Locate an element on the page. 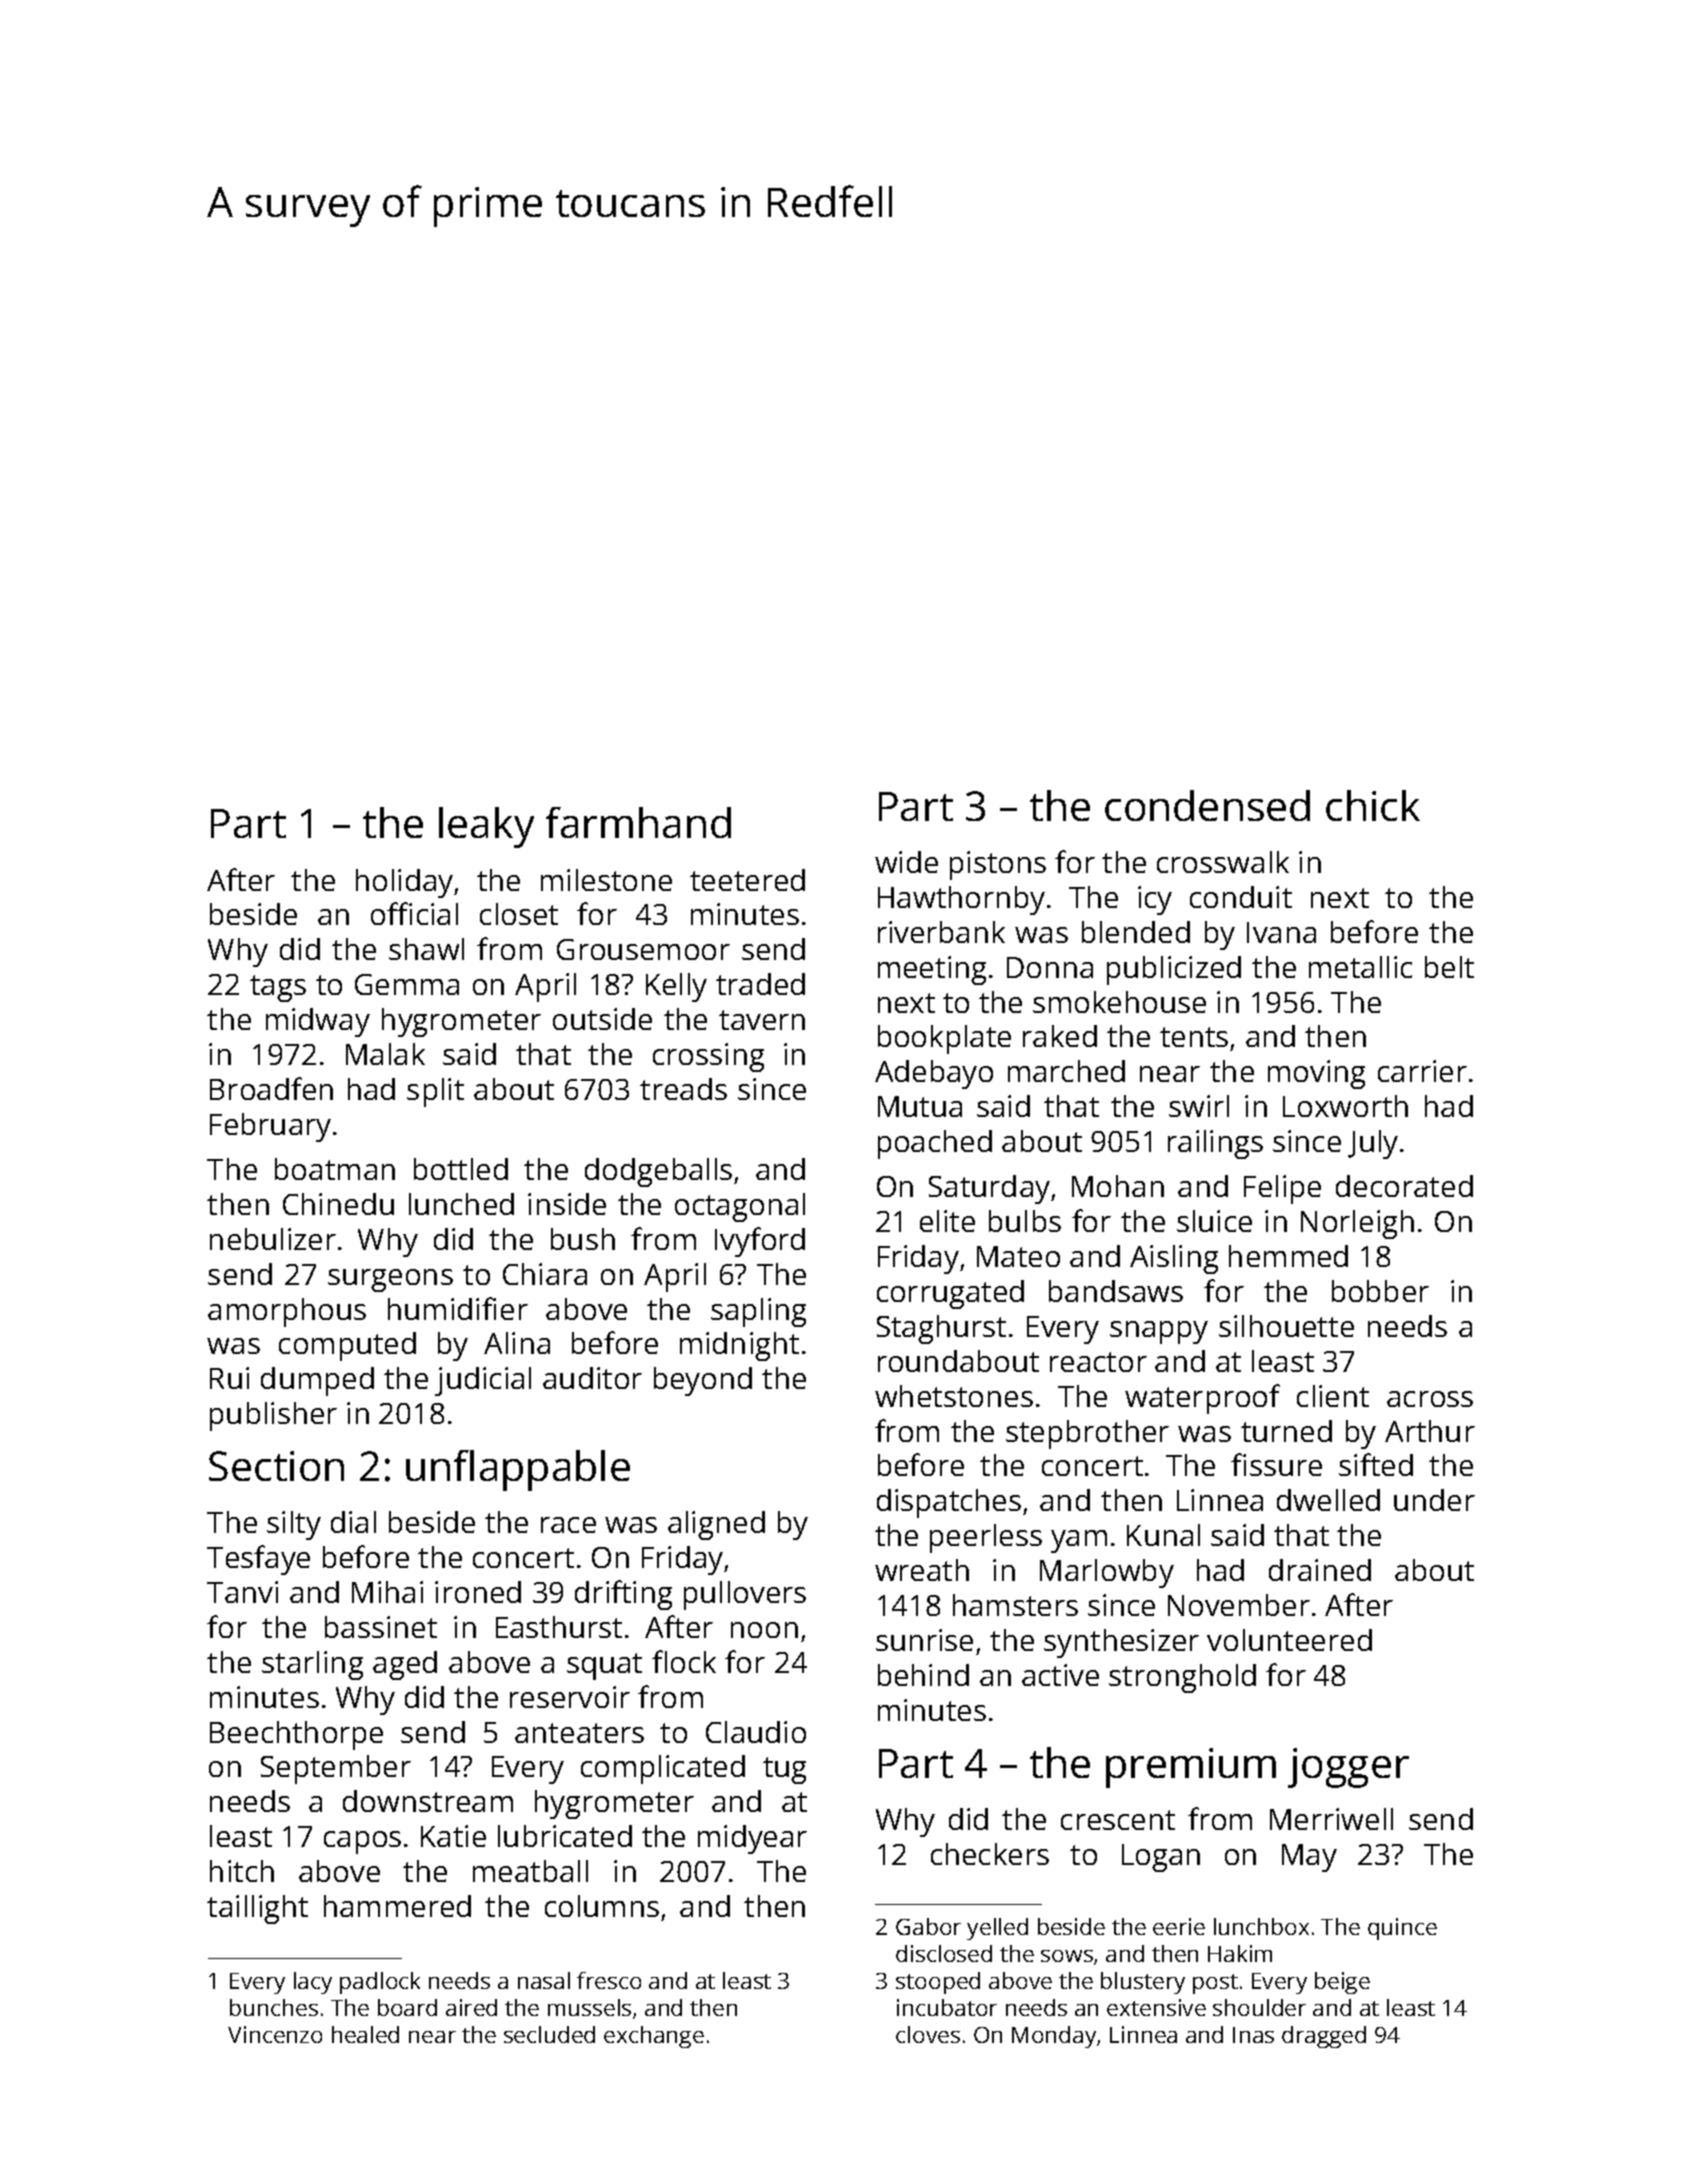 The image size is (1683, 2178). Kunal is located at coordinates (1163, 1535).
